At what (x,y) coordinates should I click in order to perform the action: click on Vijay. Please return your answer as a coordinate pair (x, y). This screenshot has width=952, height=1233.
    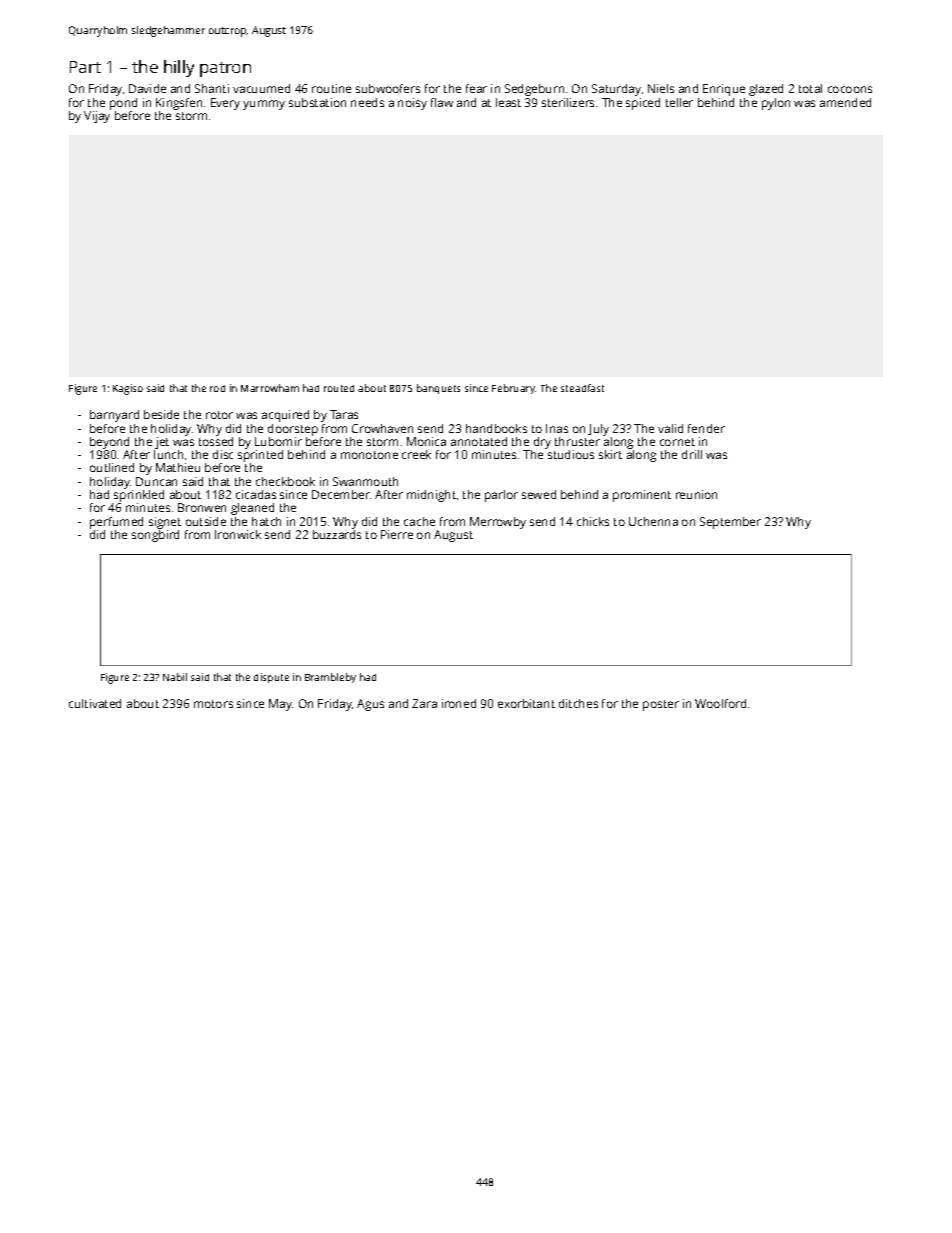
    Looking at the image, I should click on (97, 117).
